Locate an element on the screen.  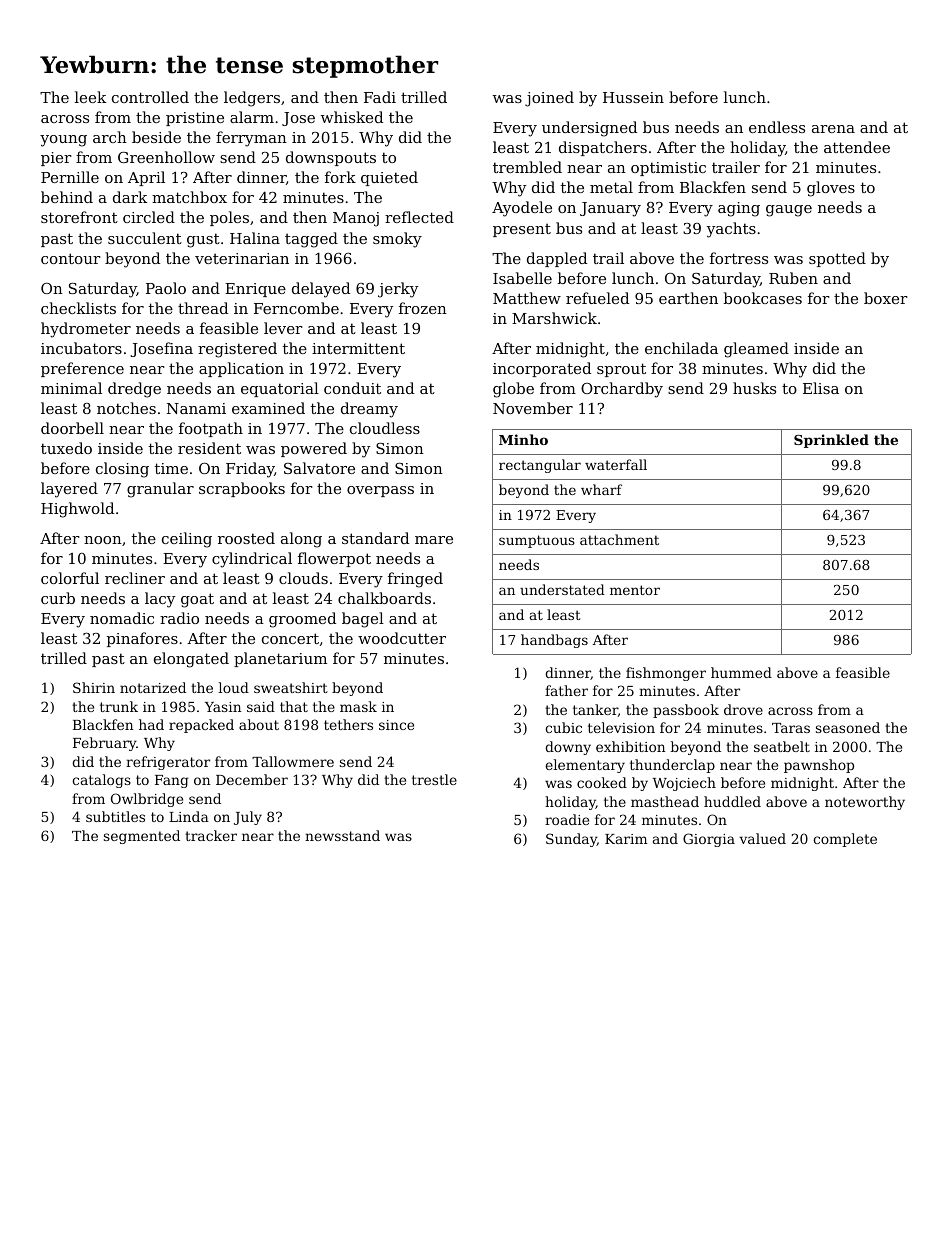
January is located at coordinates (610, 209).
